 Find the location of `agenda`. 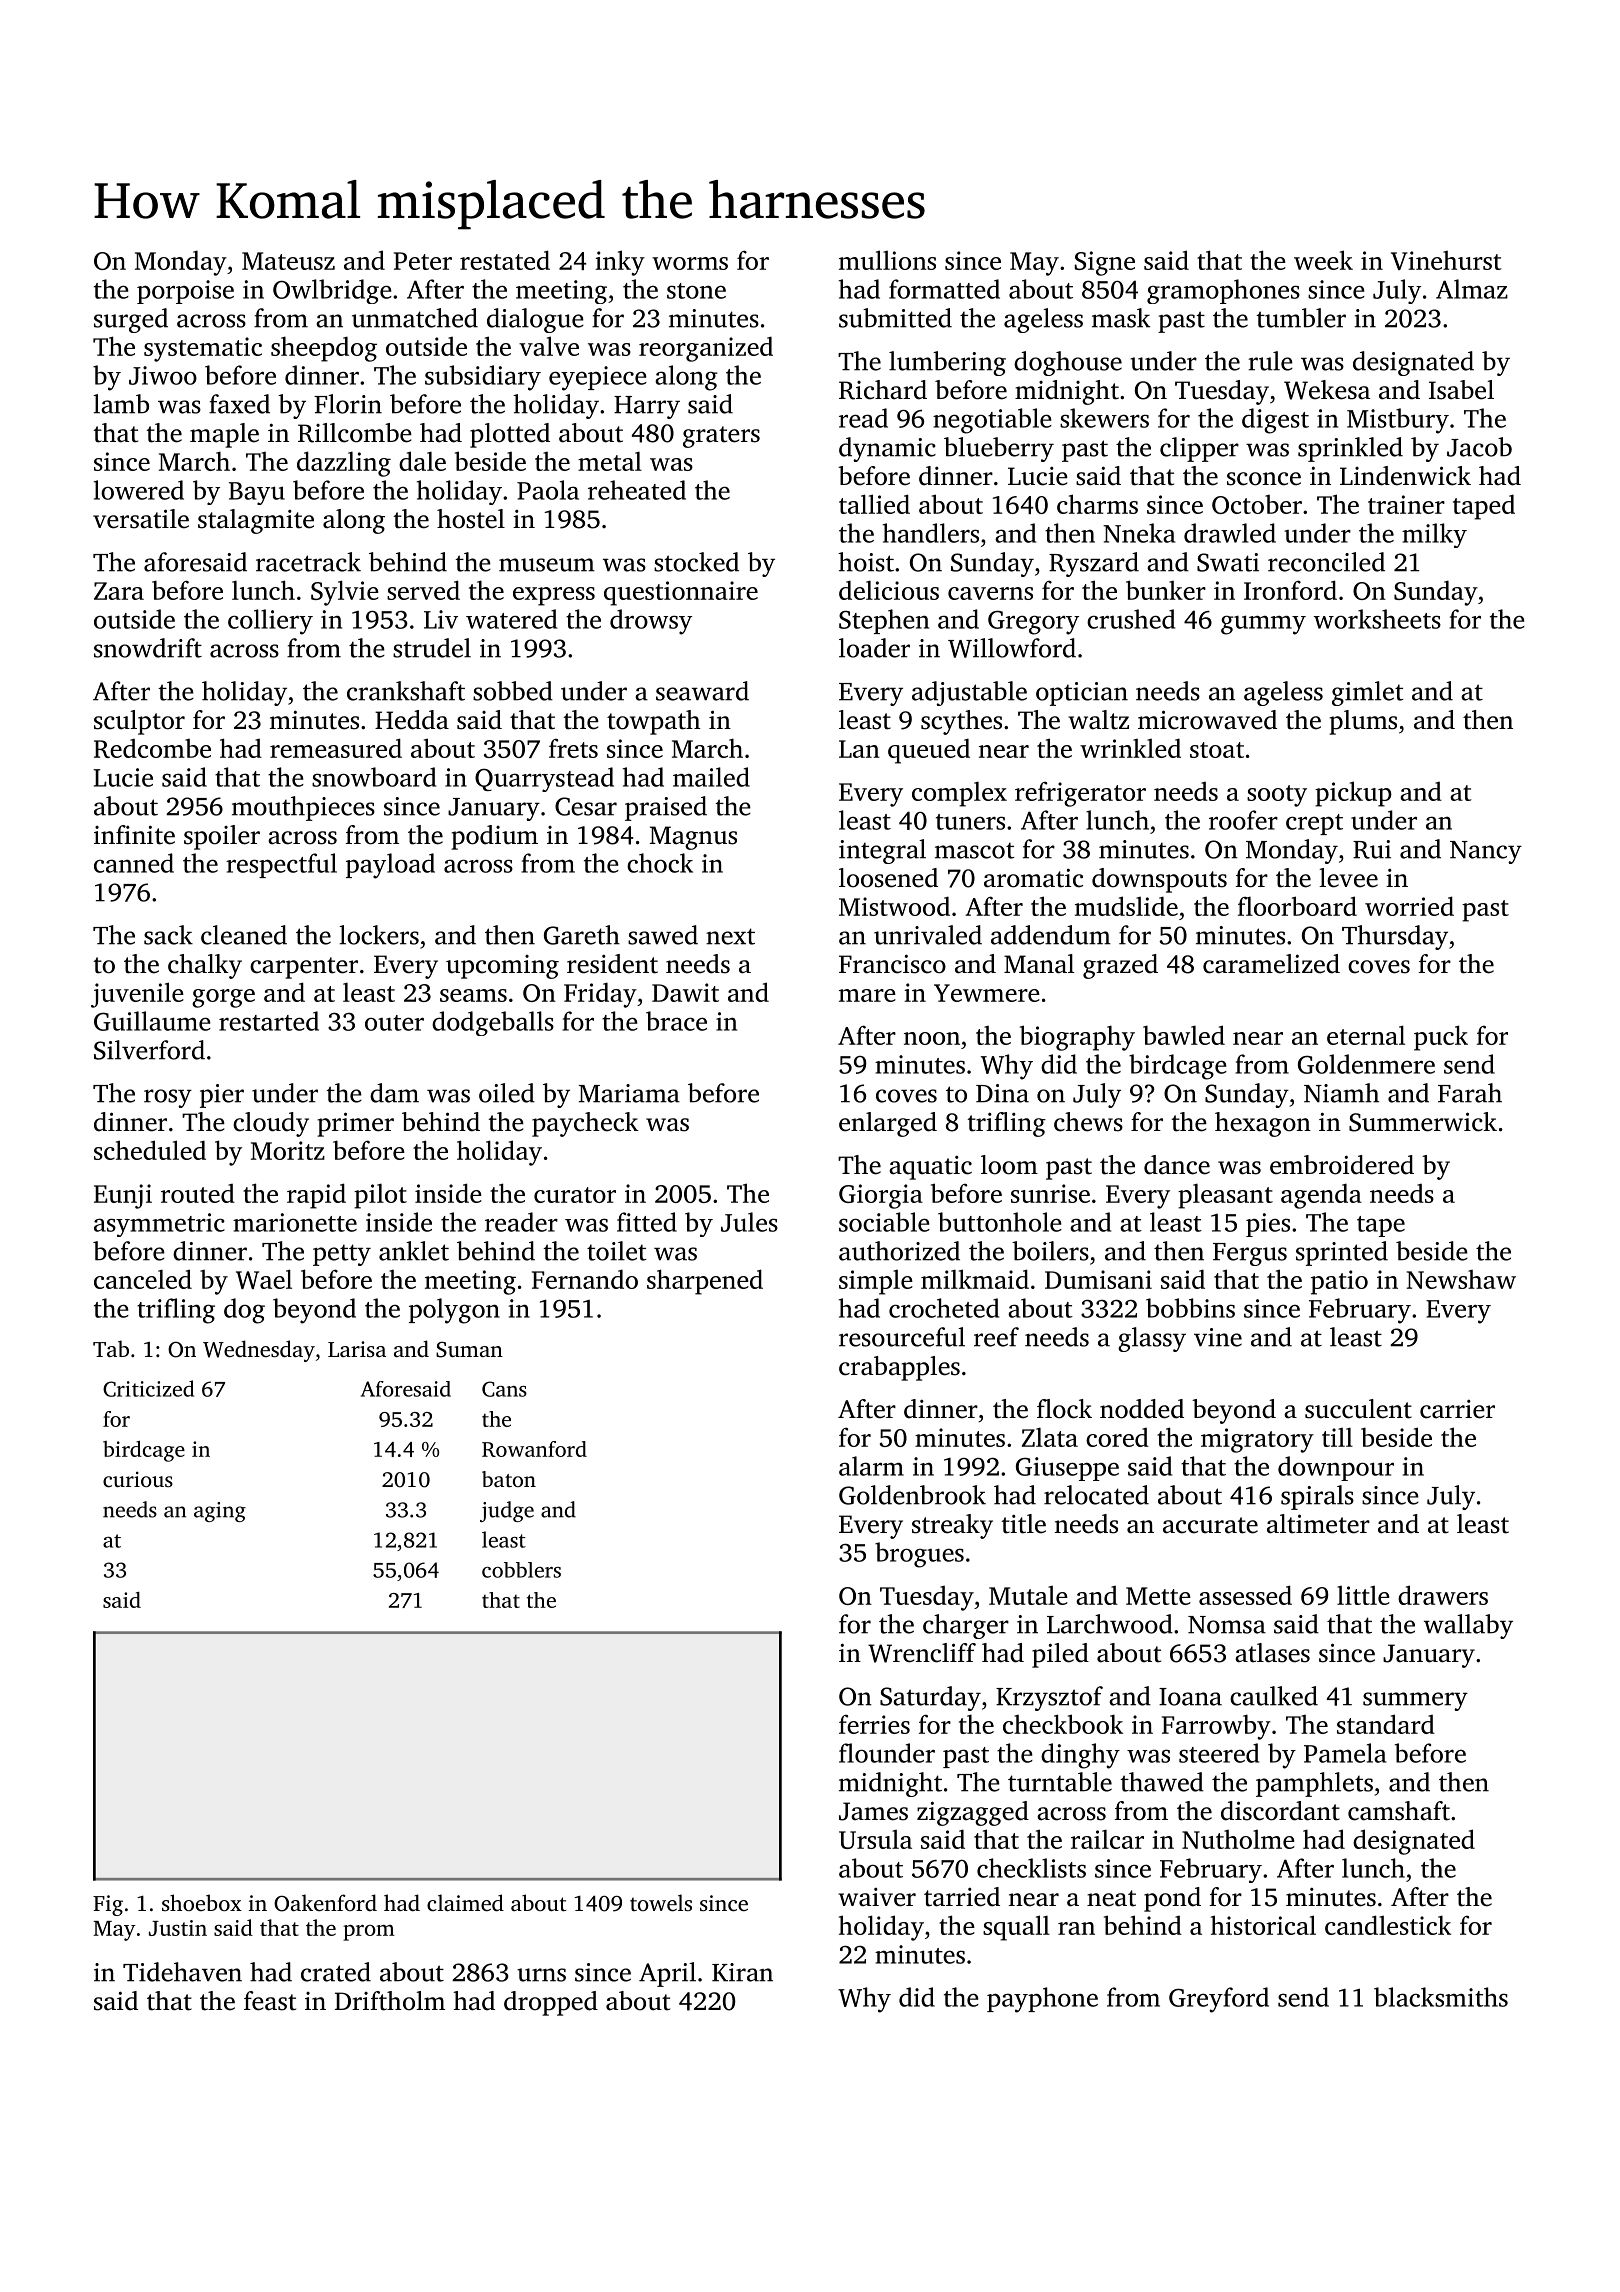

agenda is located at coordinates (1321, 1196).
